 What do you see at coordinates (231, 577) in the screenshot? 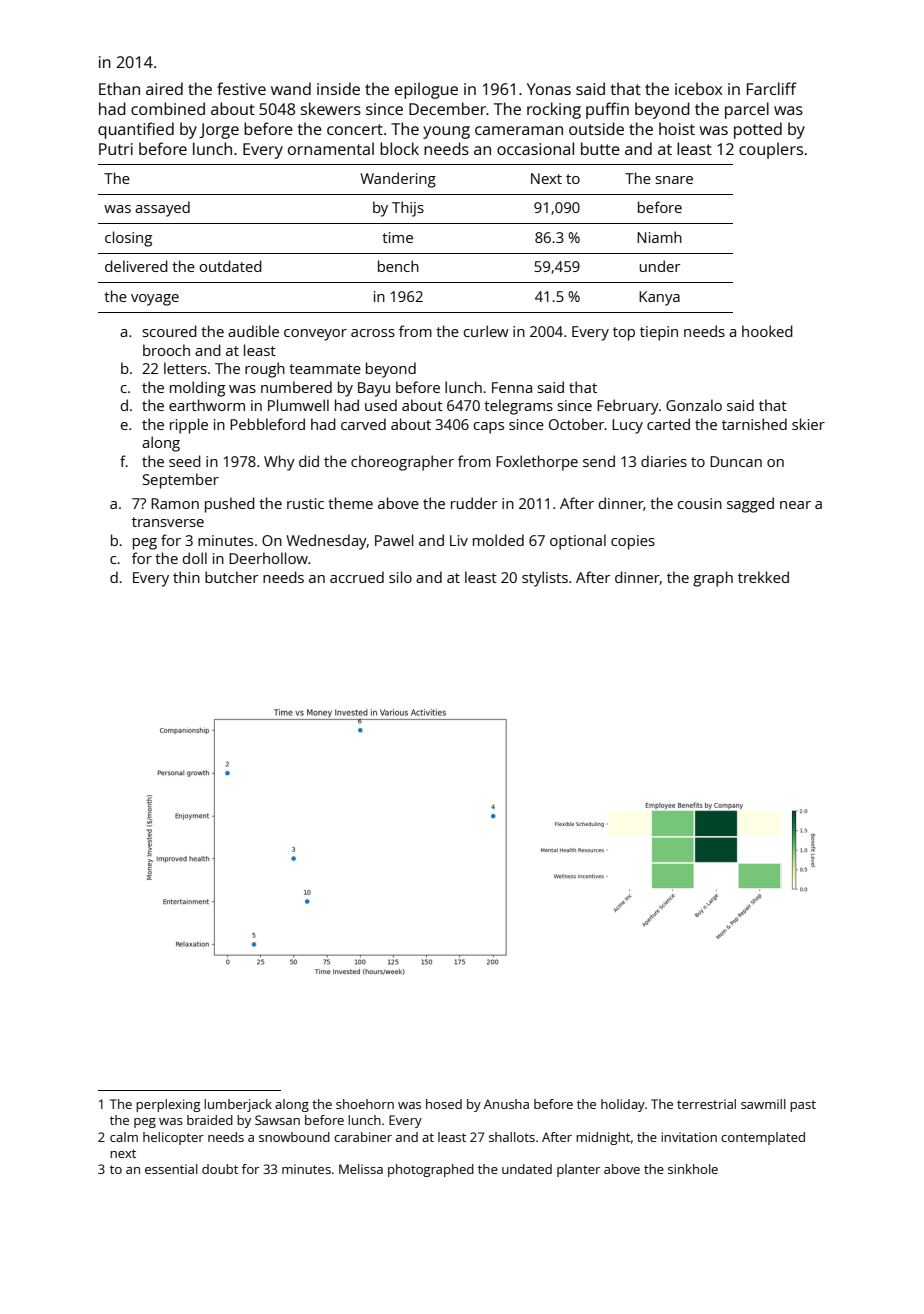
I see `butcher` at bounding box center [231, 577].
